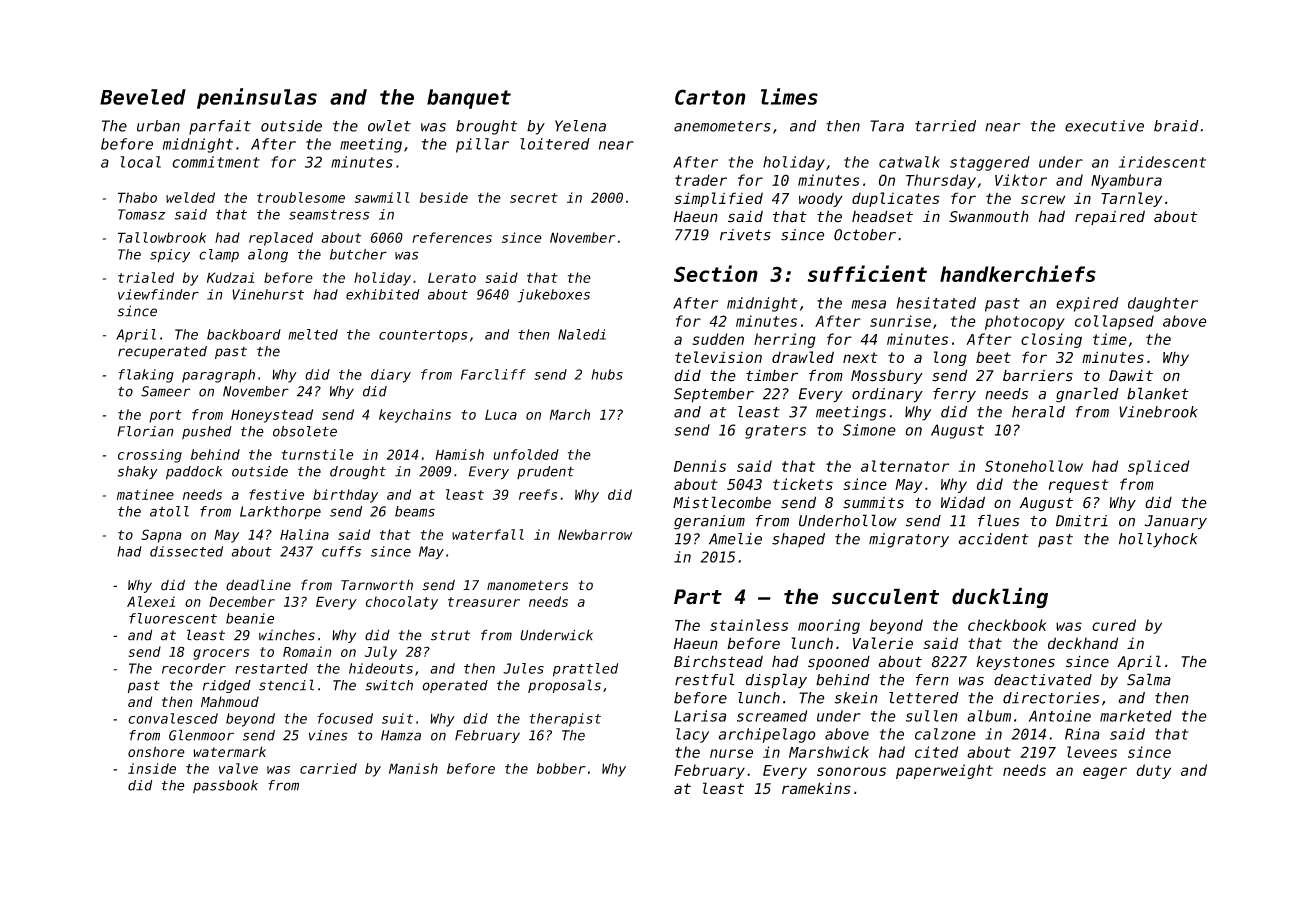 The image size is (1308, 924). I want to click on loitered, so click(555, 144).
